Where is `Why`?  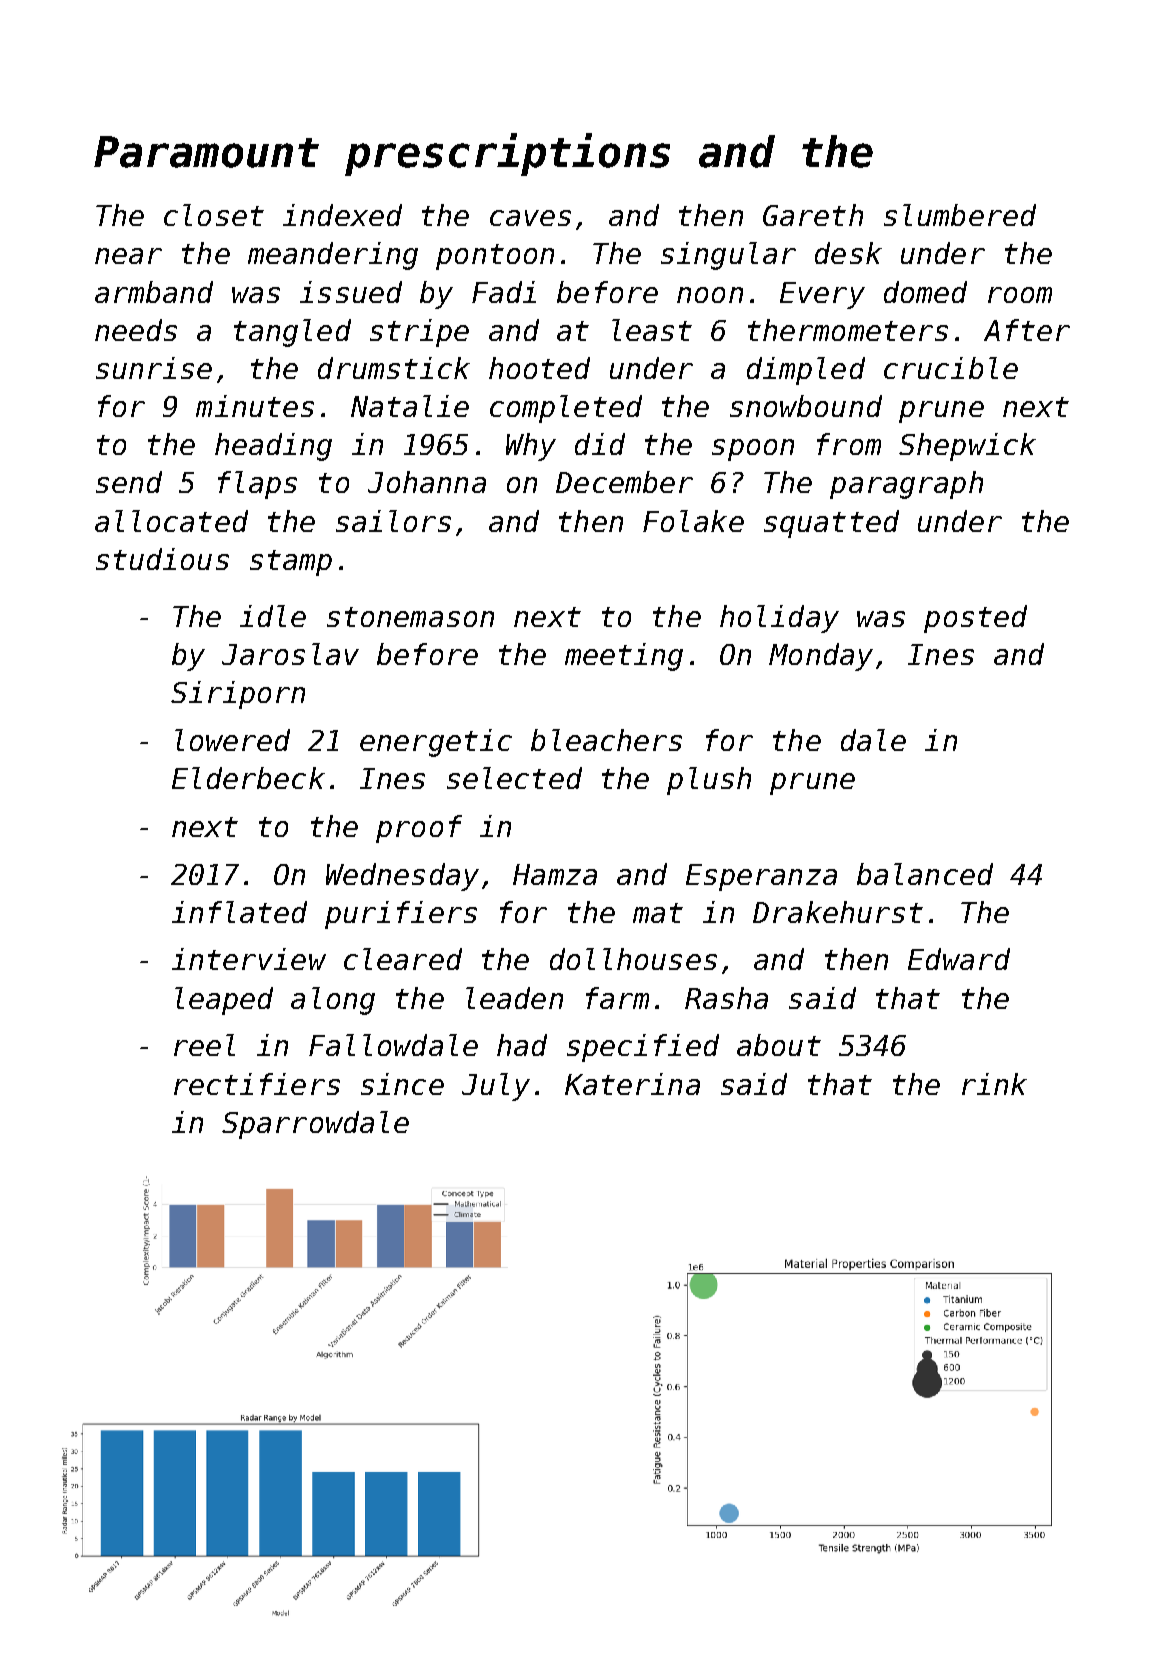 Why is located at coordinates (531, 447).
